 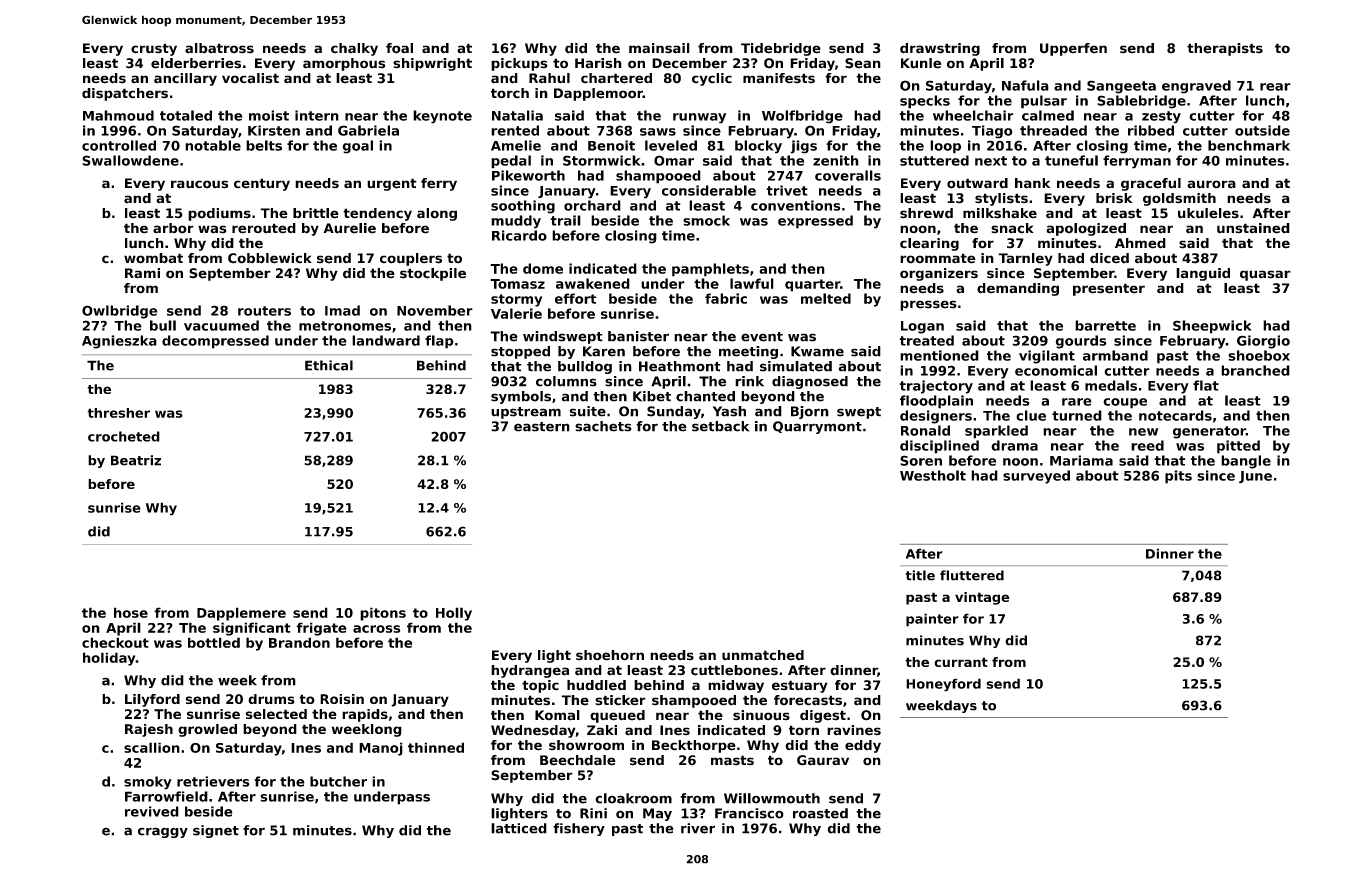 What do you see at coordinates (823, 760) in the document?
I see `Gaurav` at bounding box center [823, 760].
